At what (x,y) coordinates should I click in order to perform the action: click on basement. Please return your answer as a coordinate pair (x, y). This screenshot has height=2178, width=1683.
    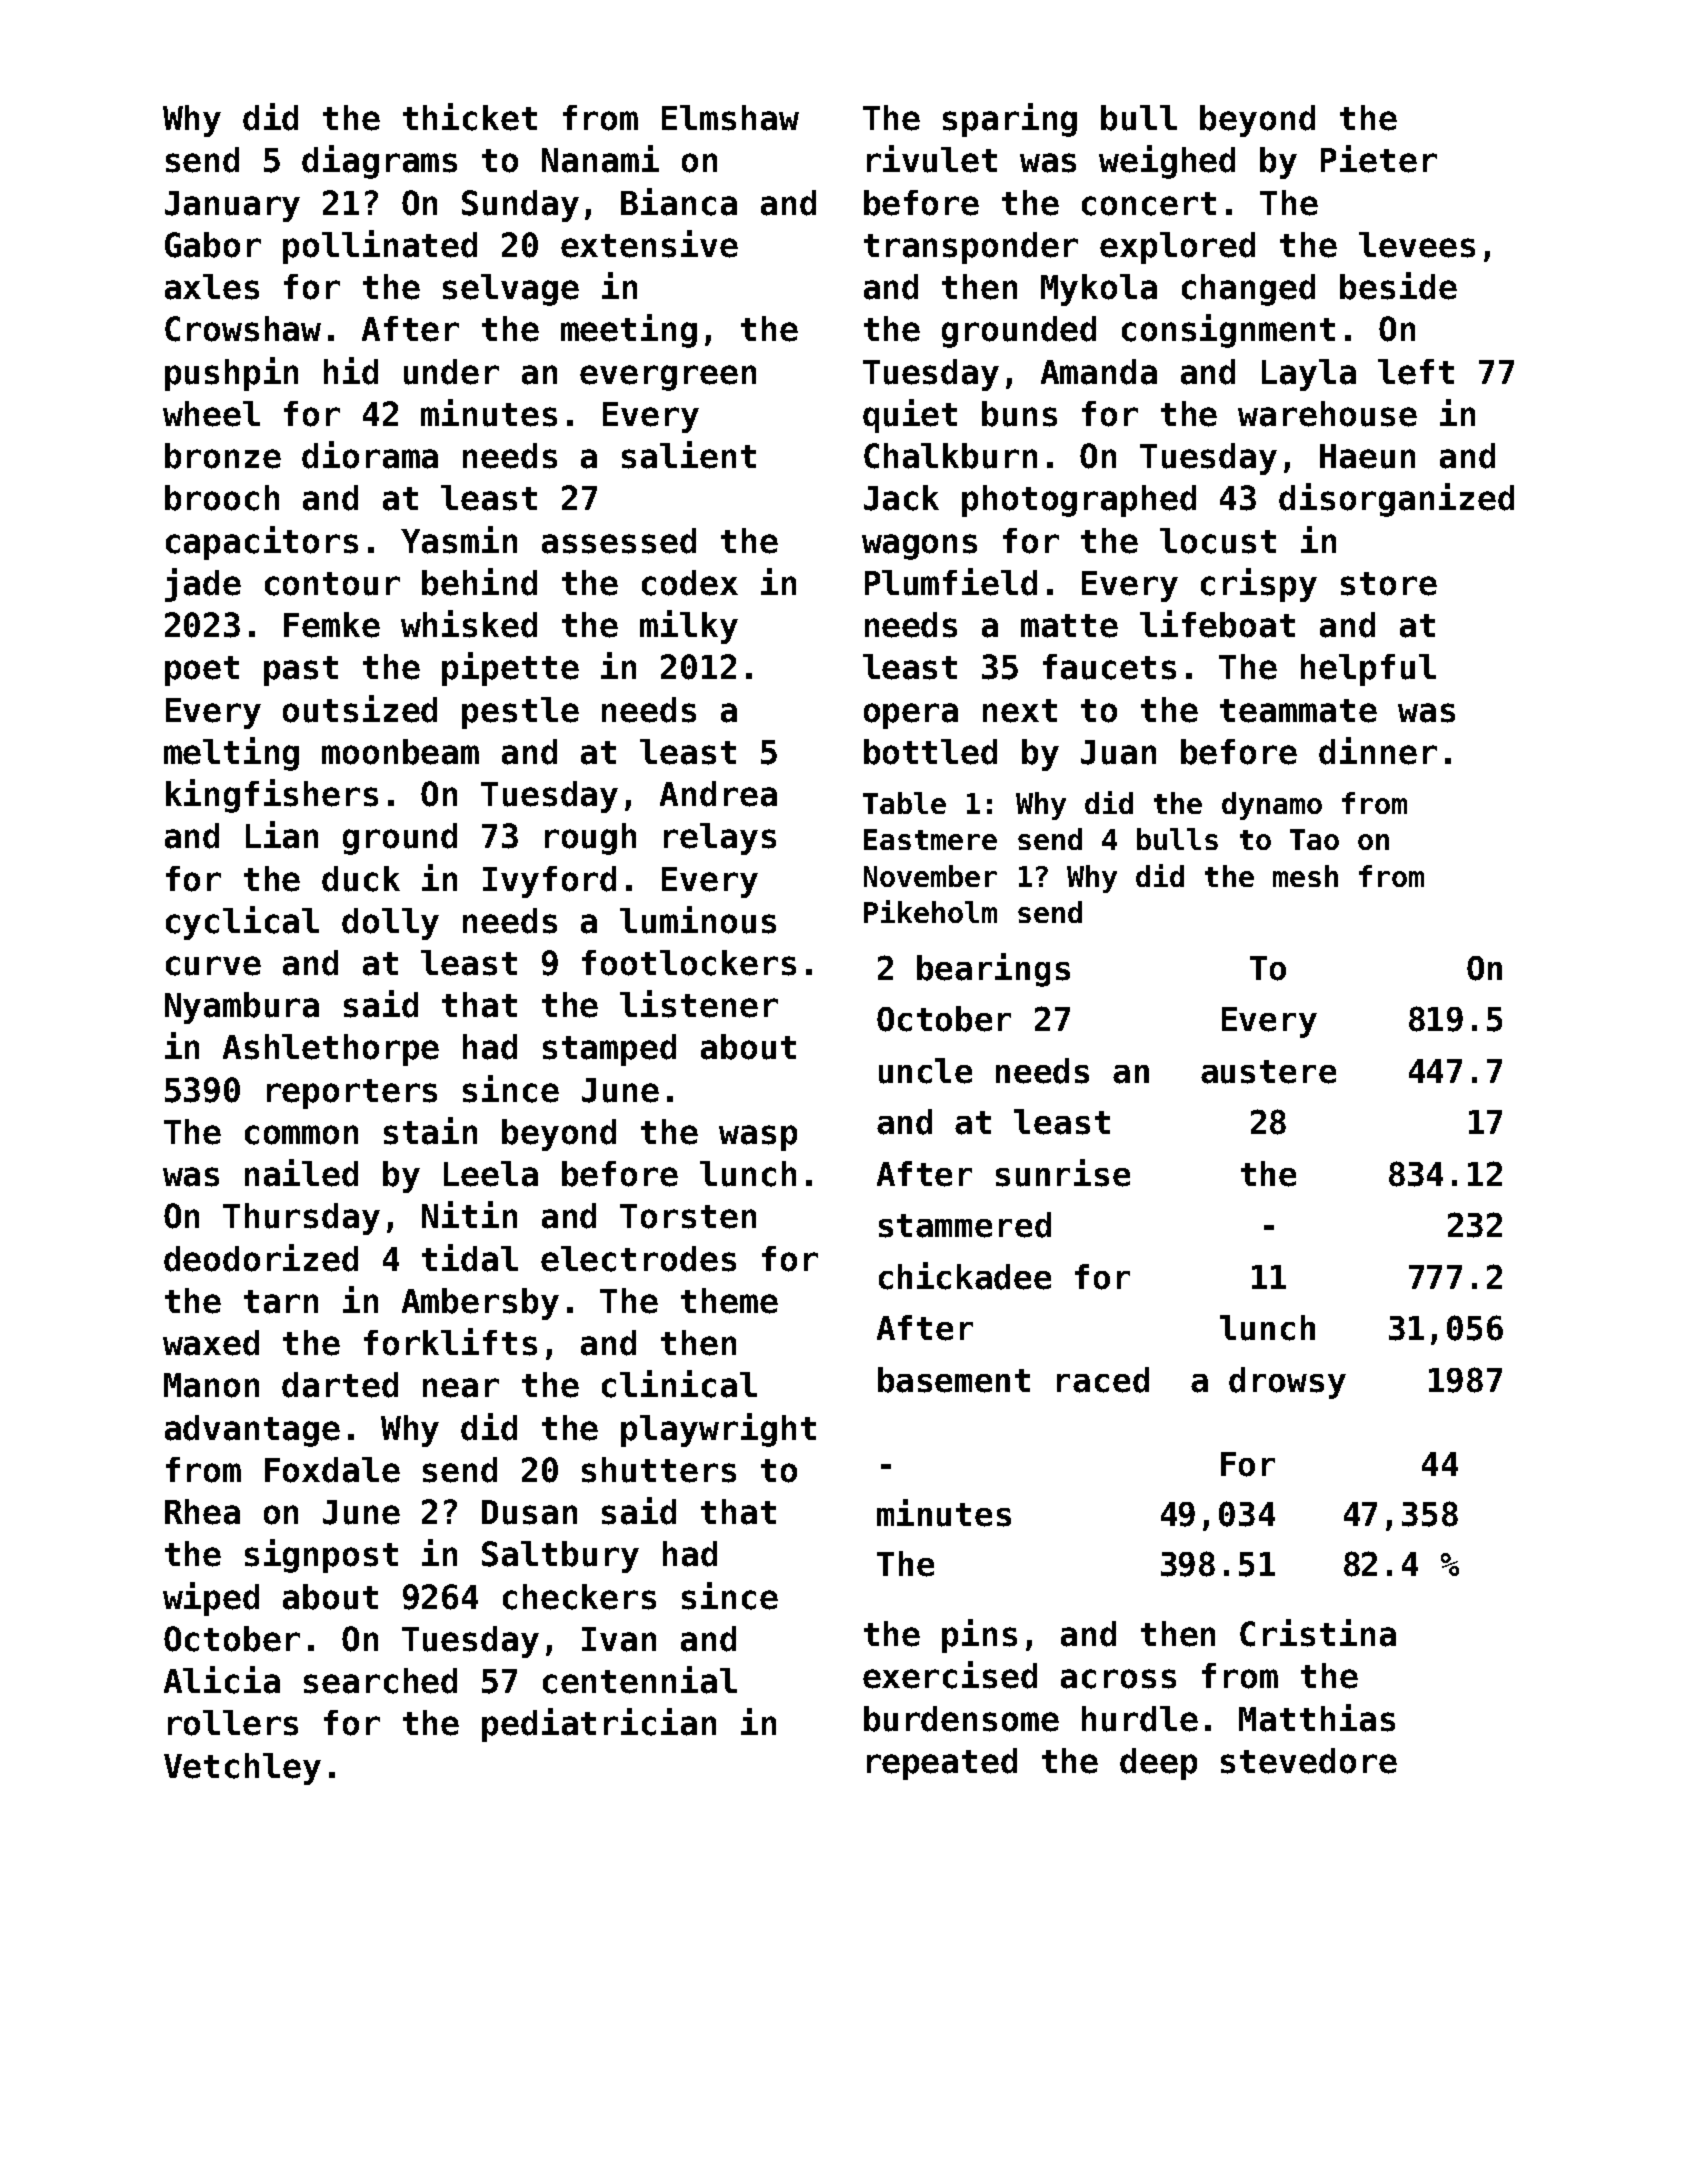
    Looking at the image, I should click on (954, 1380).
